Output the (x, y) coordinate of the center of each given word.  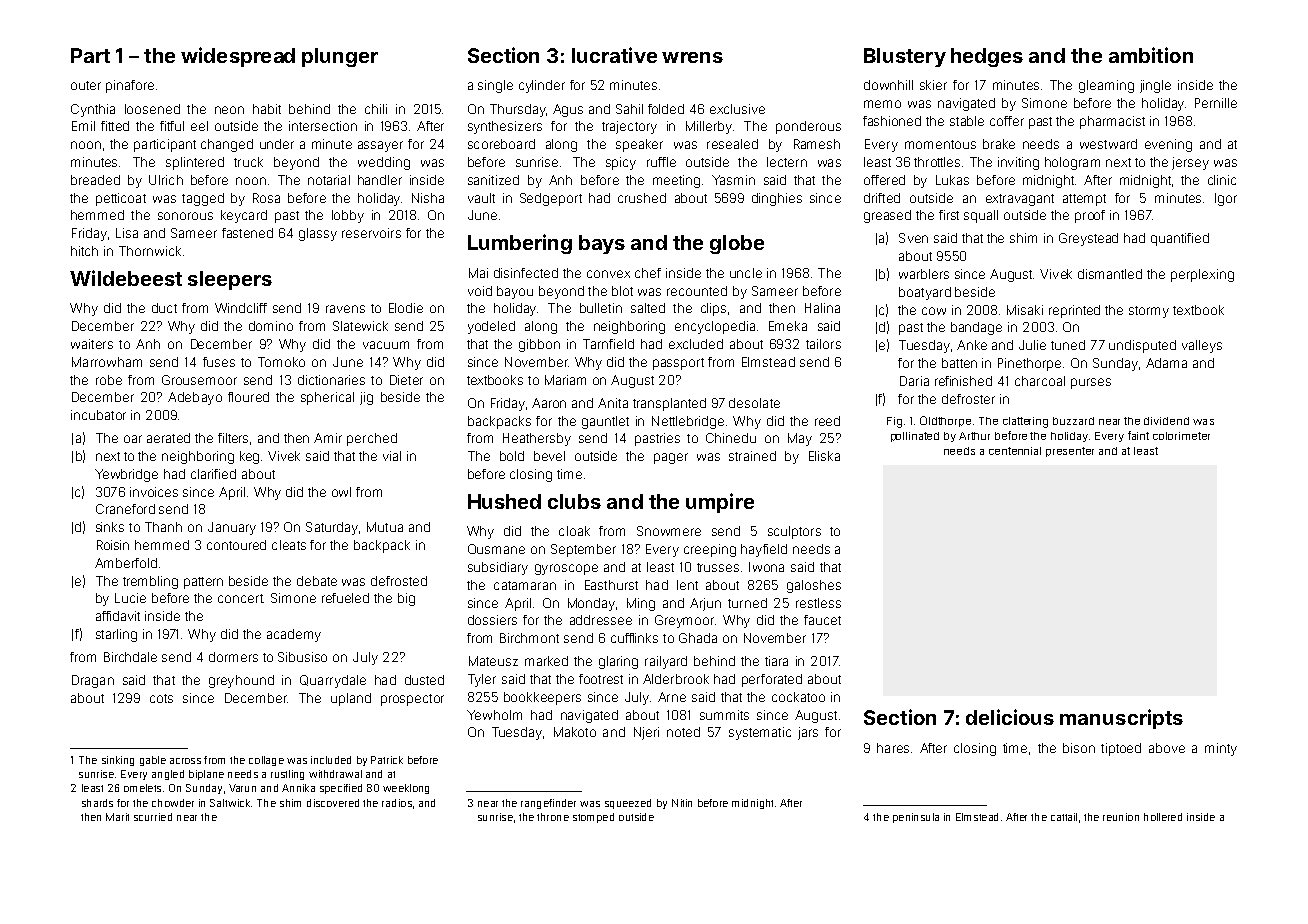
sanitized (493, 180)
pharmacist (1112, 122)
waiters (92, 344)
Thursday (518, 110)
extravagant (1020, 200)
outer (86, 85)
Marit (117, 817)
